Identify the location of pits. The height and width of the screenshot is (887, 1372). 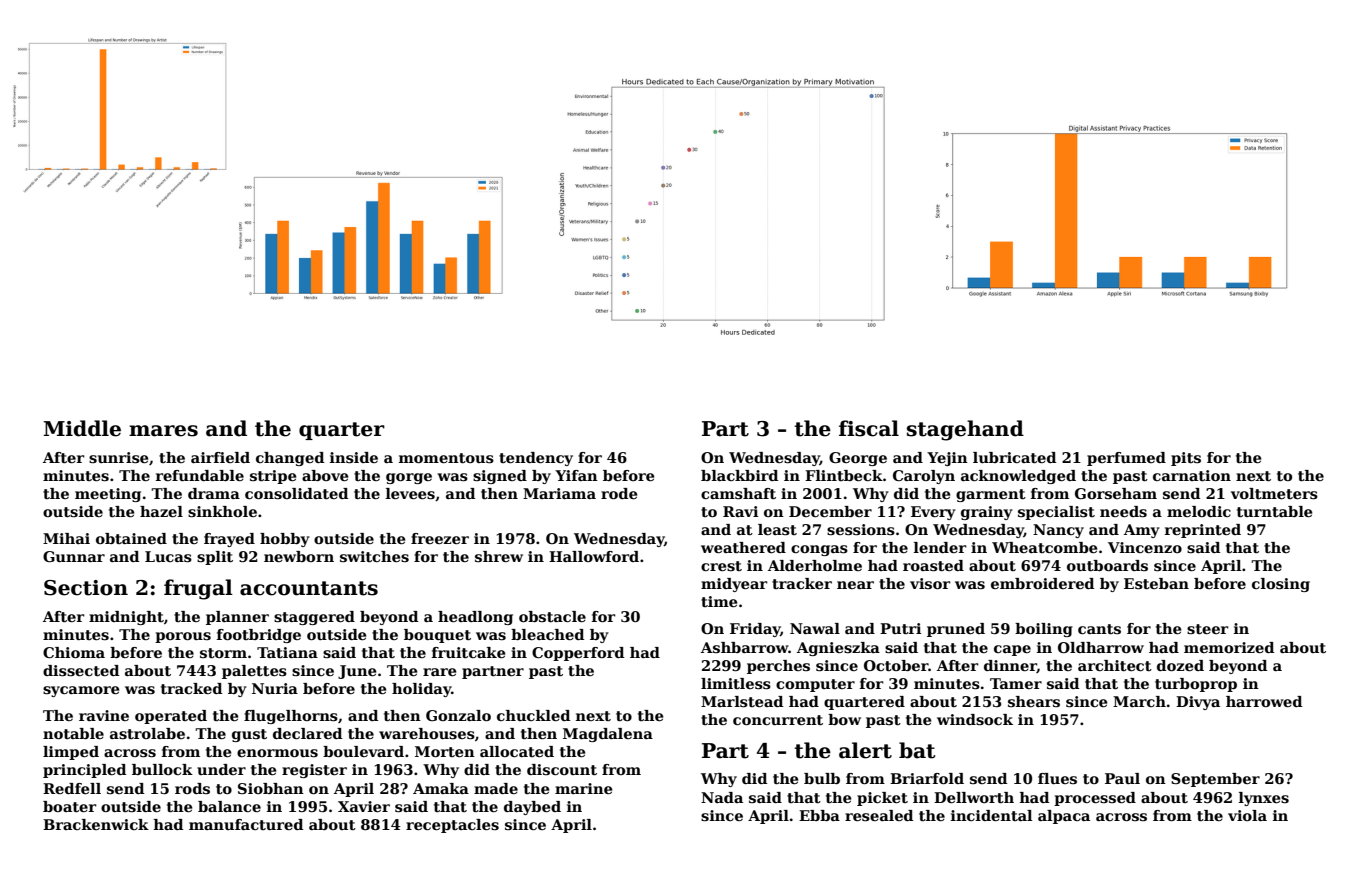
(1186, 459).
